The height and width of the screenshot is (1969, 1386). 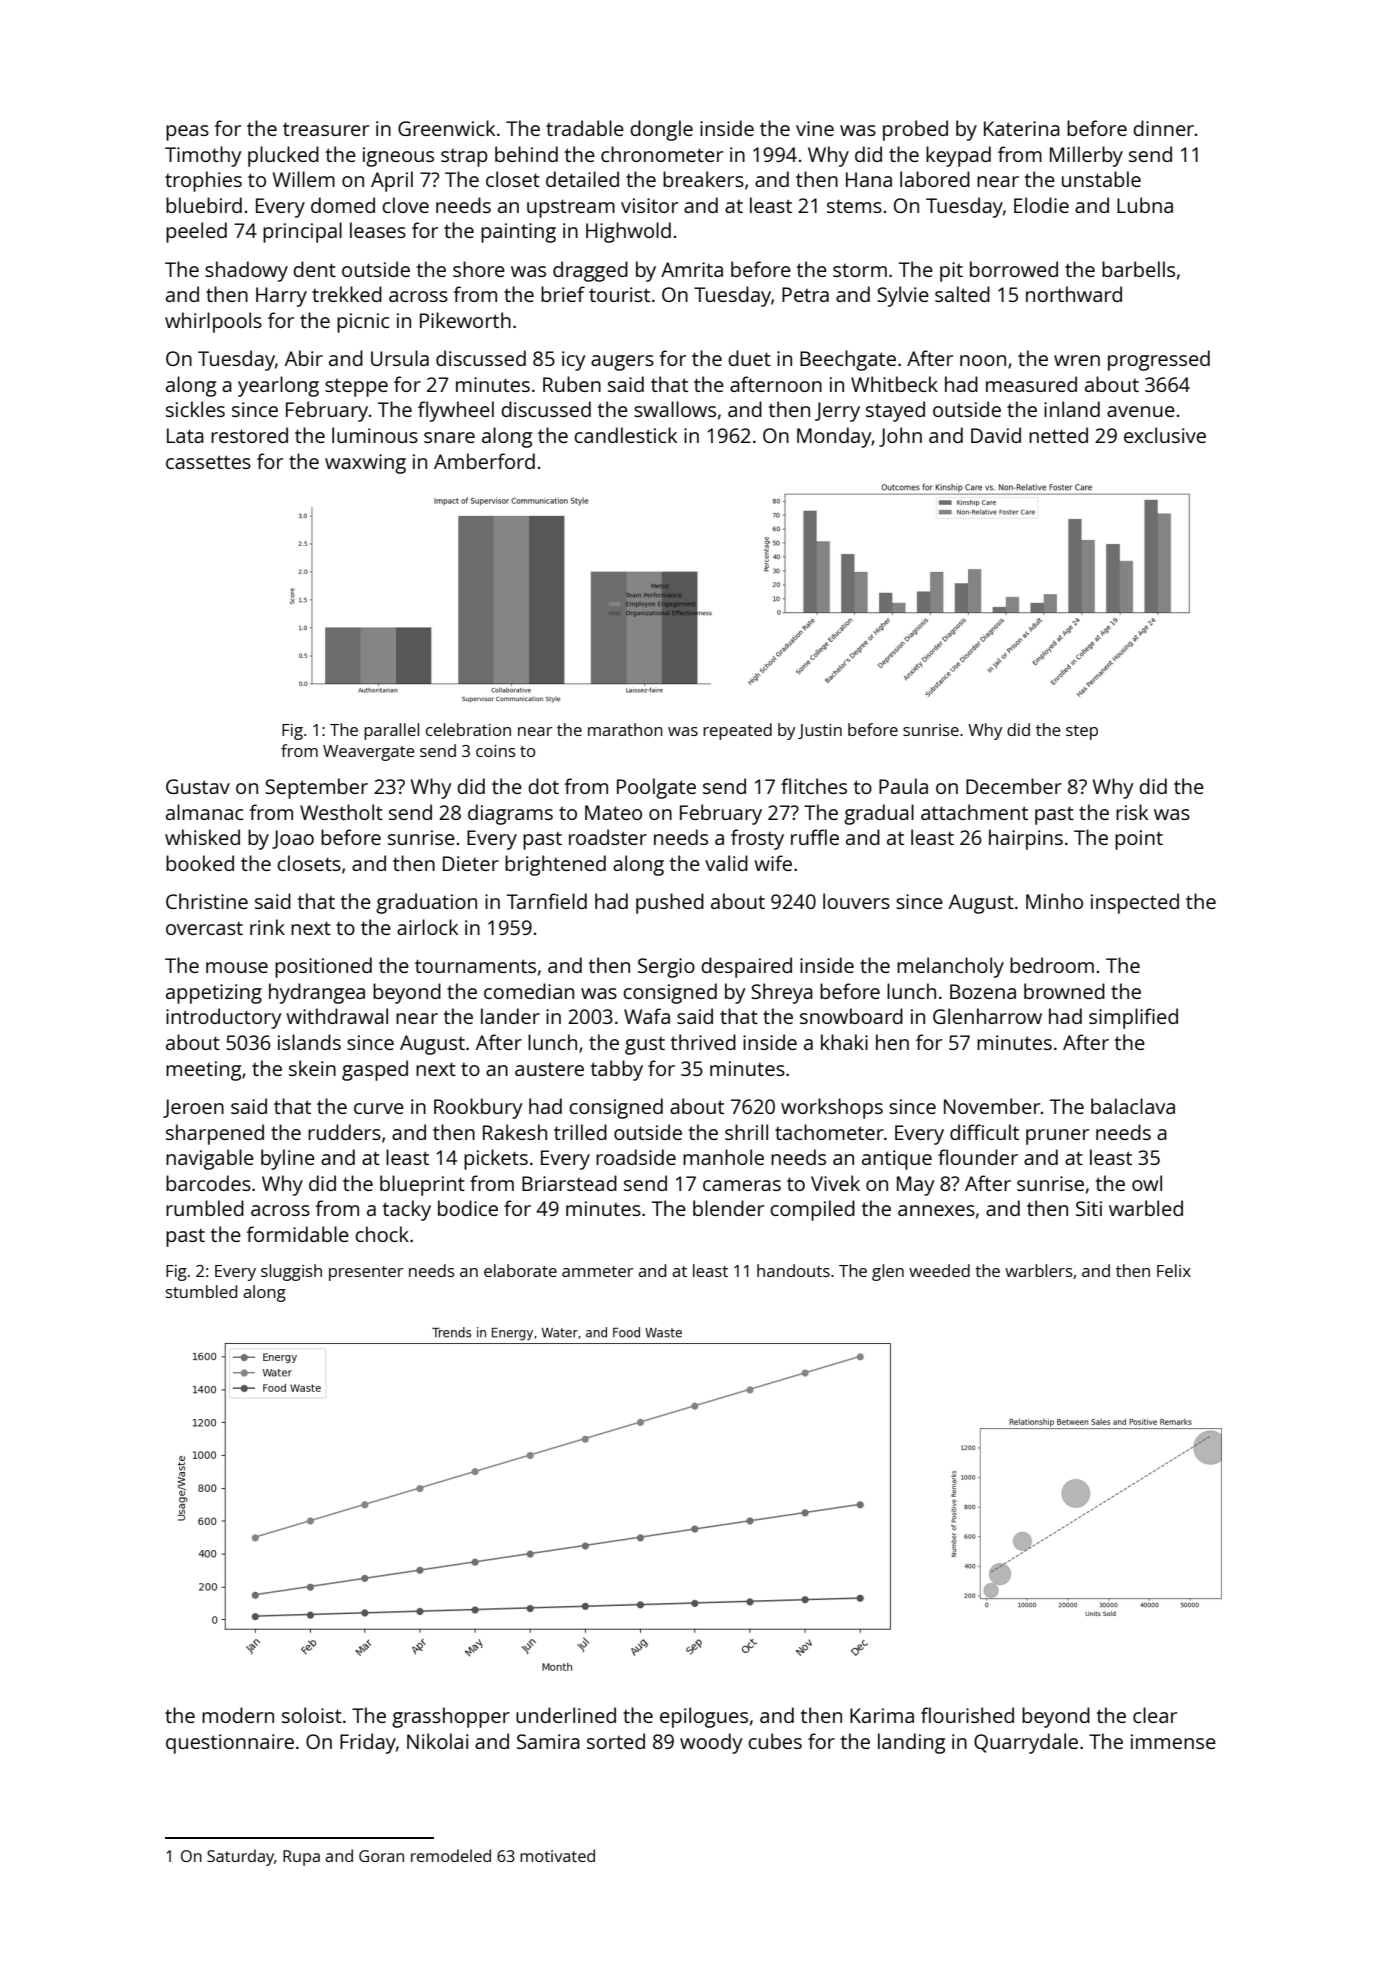 I want to click on curve, so click(x=379, y=1108).
